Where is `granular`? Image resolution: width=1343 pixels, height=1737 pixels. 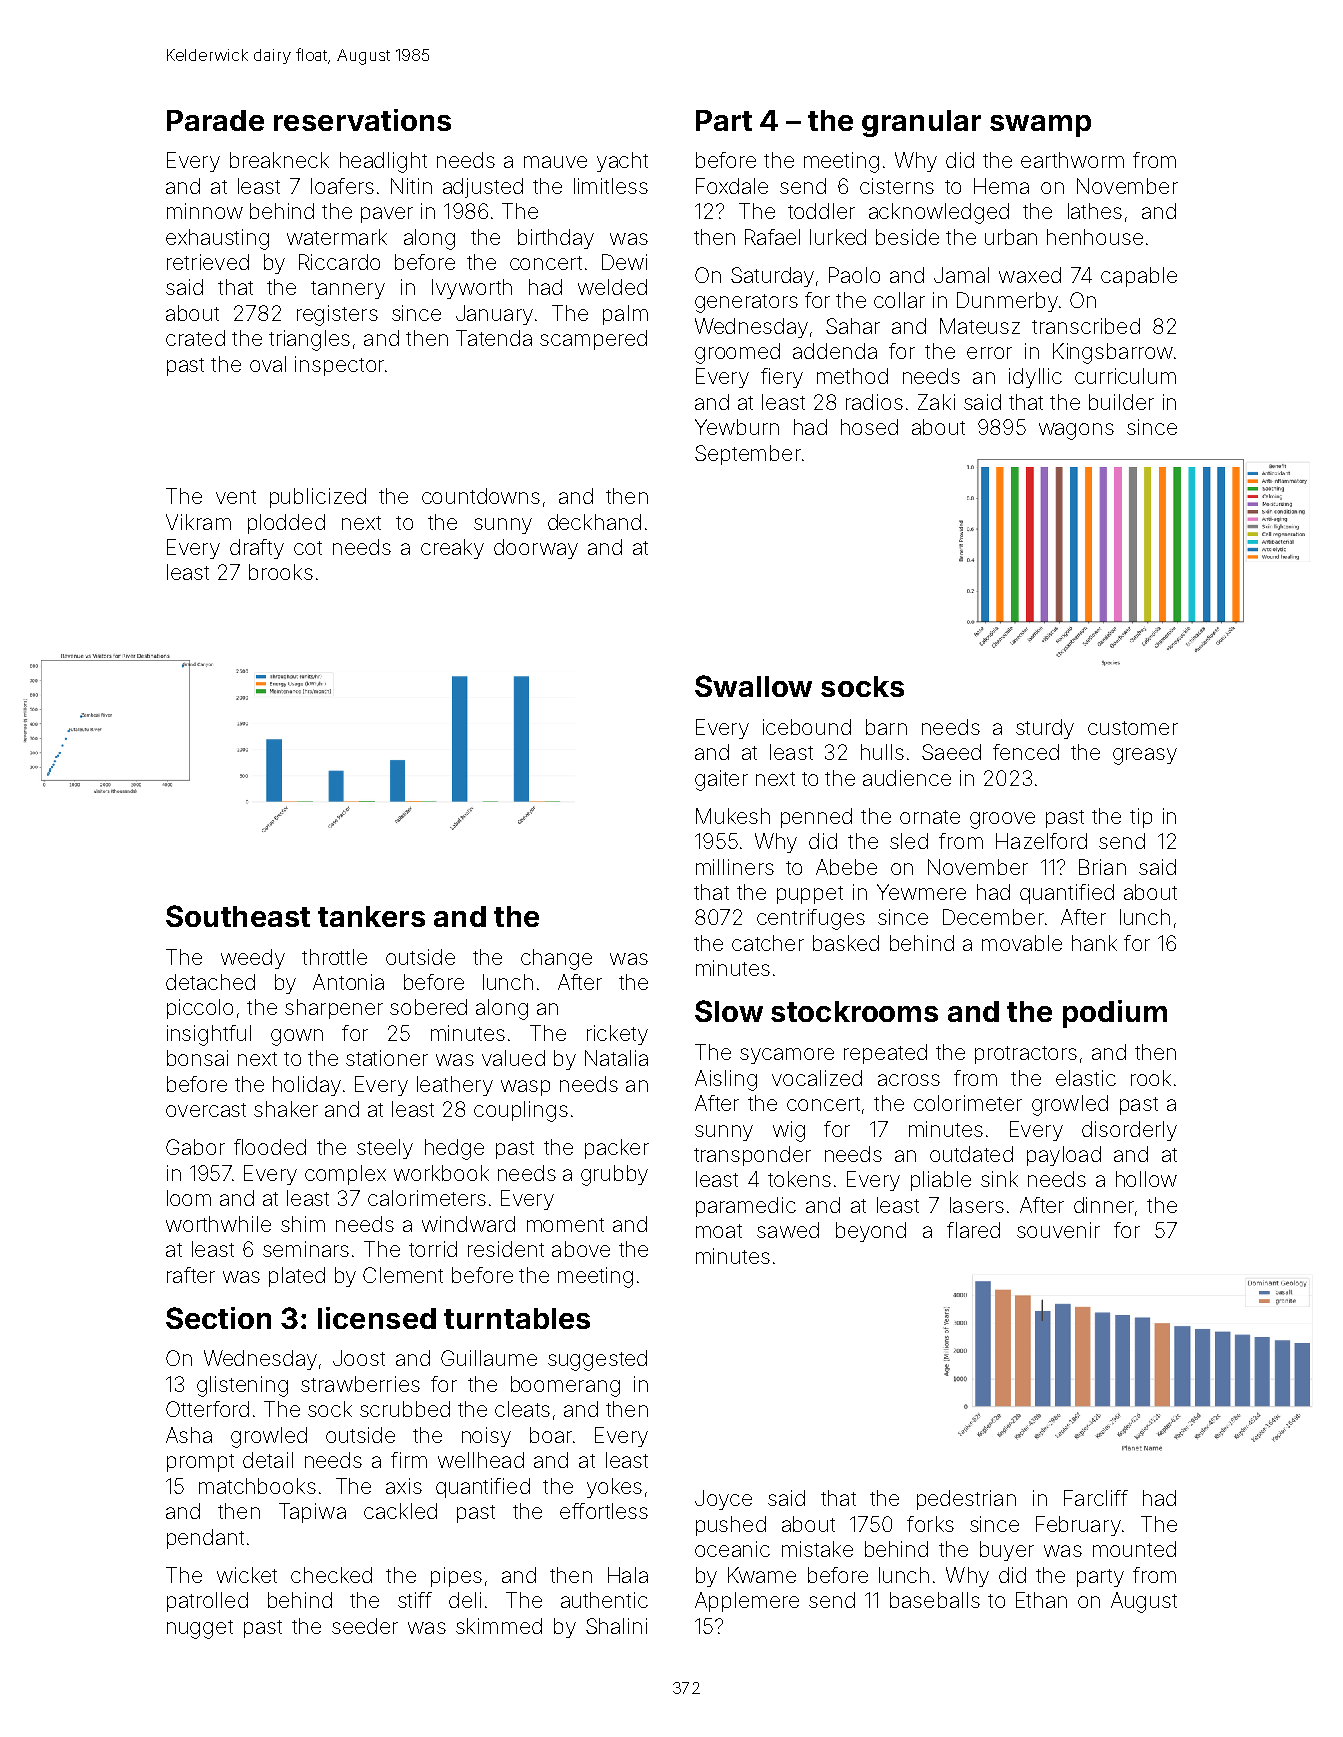 granular is located at coordinates (921, 123).
